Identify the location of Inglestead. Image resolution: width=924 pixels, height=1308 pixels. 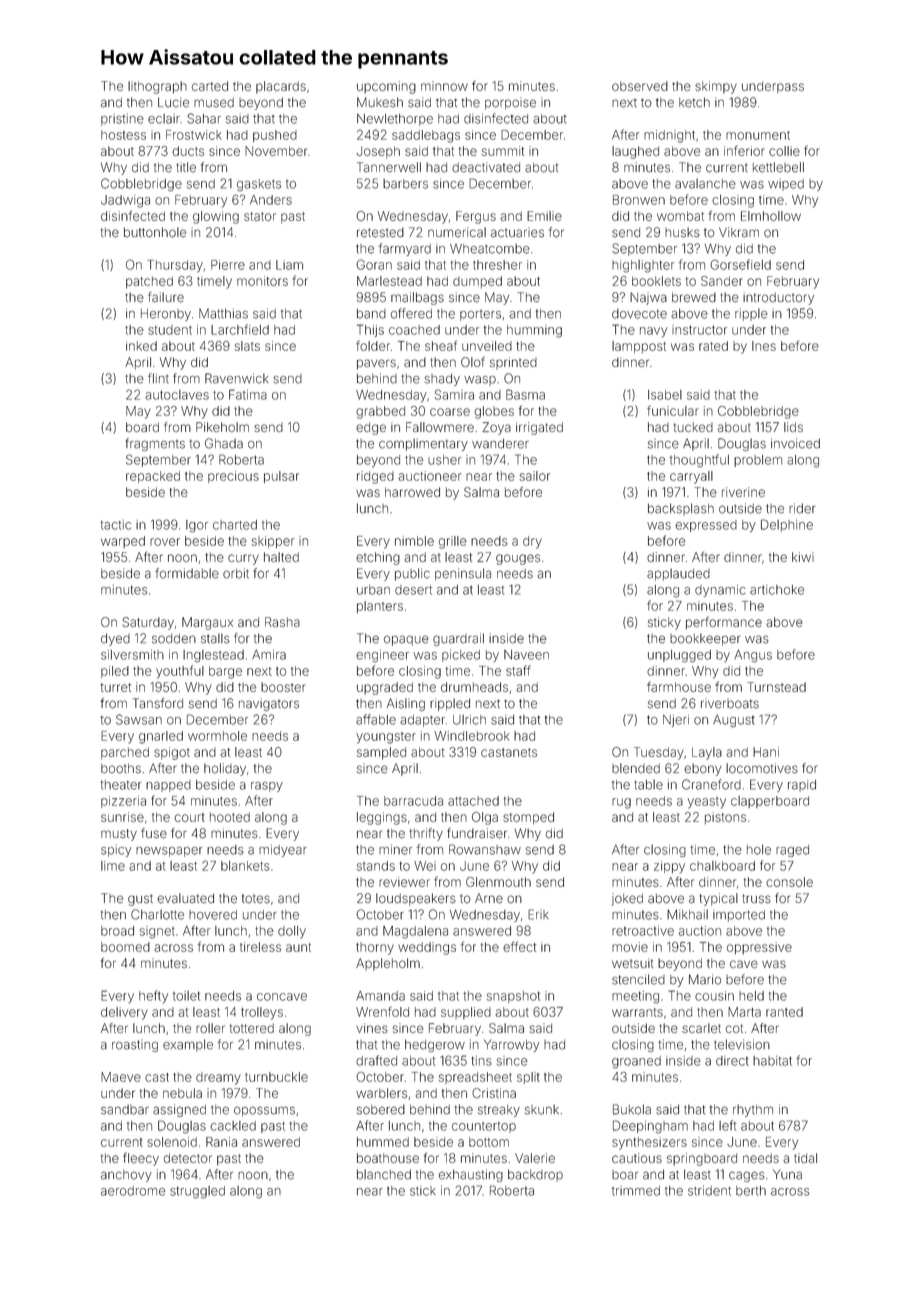
(213, 656).
